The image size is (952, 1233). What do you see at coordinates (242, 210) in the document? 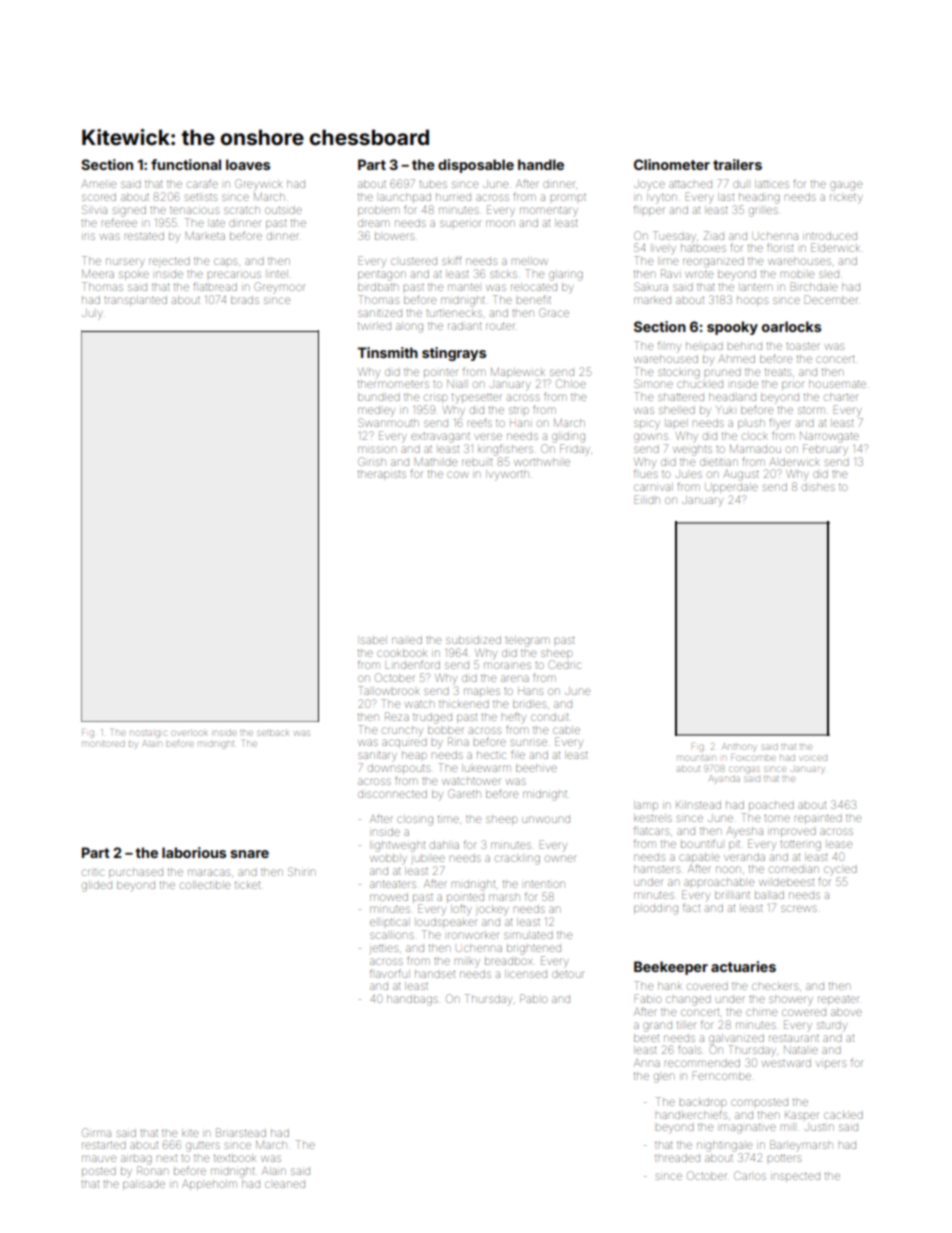
I see `scratch` at bounding box center [242, 210].
